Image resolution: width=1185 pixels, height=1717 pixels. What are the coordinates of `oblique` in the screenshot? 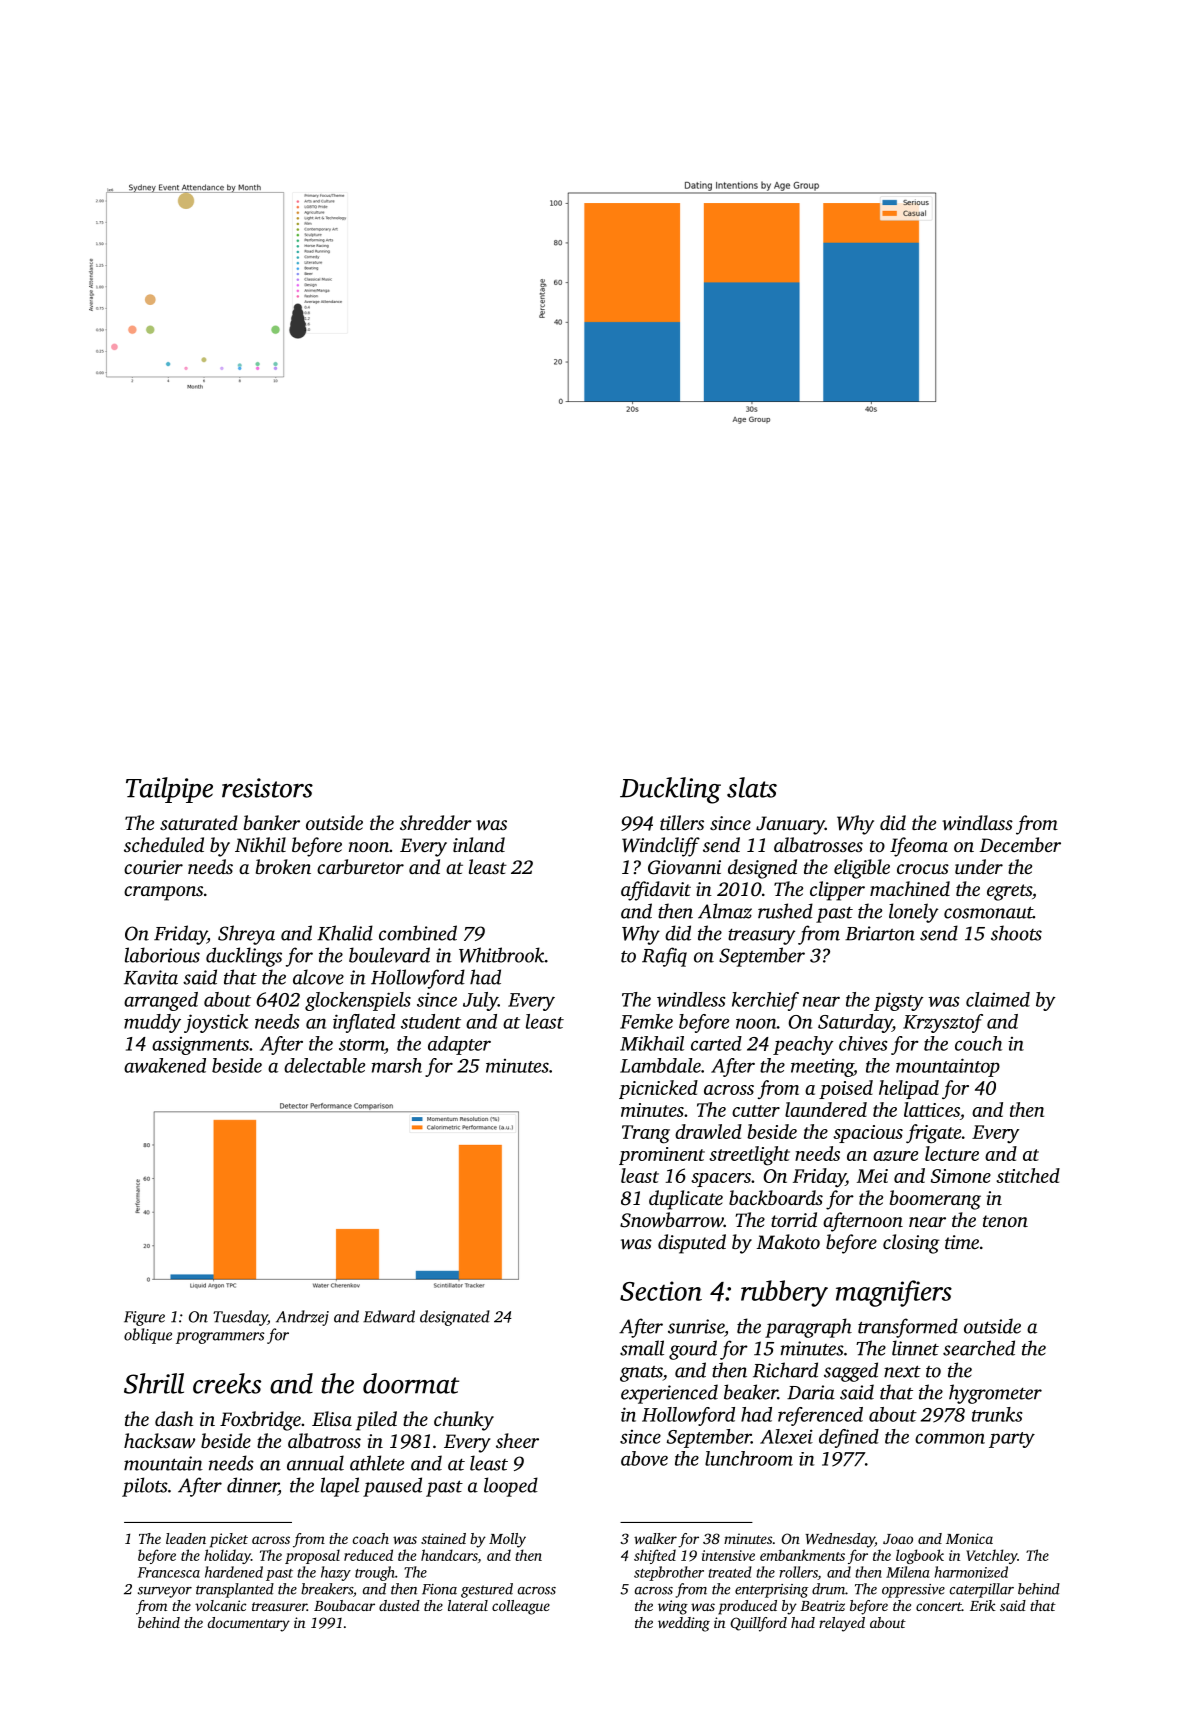 It's located at (148, 1336).
